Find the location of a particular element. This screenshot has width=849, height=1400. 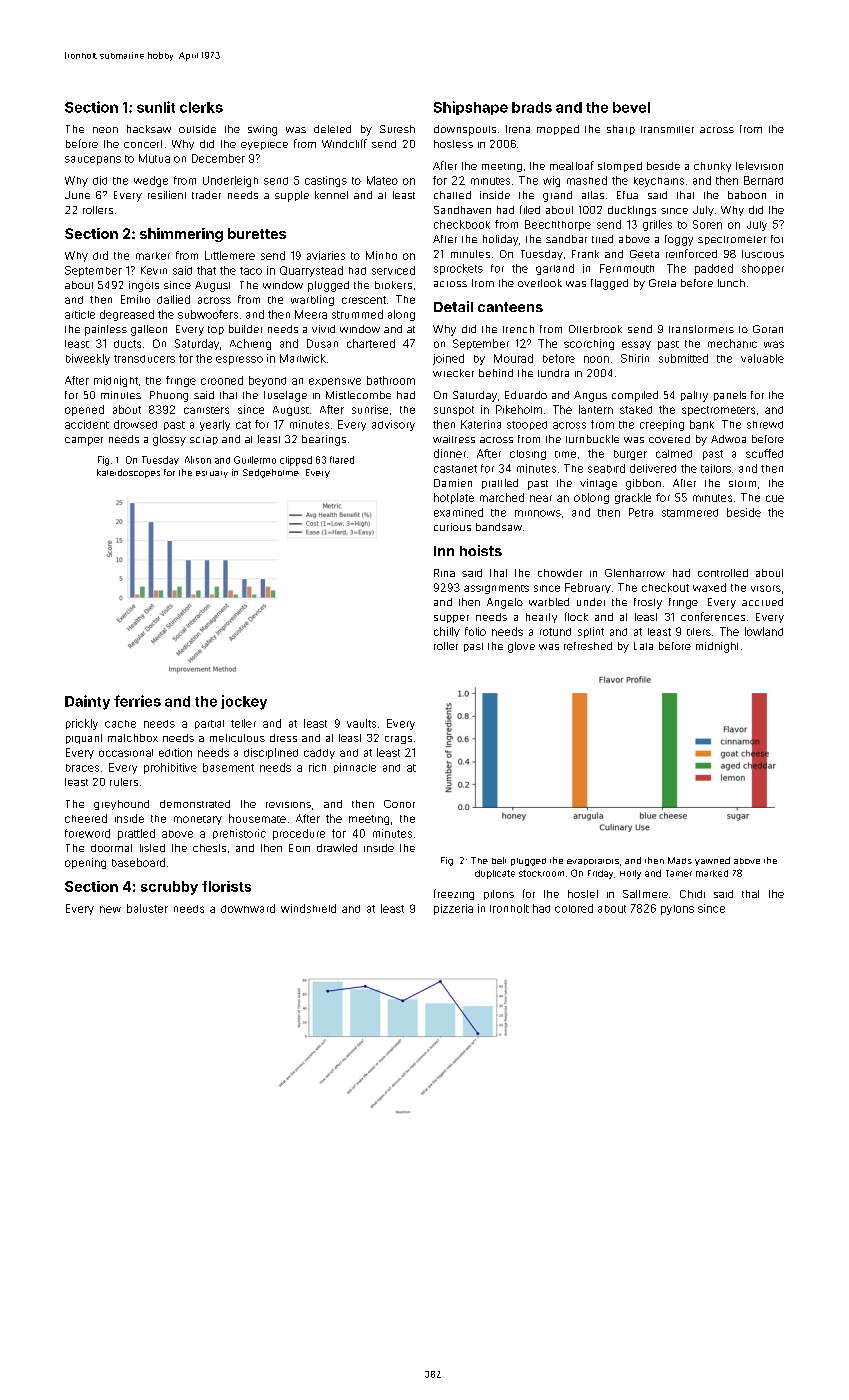

kaleidoscopes is located at coordinates (128, 473).
